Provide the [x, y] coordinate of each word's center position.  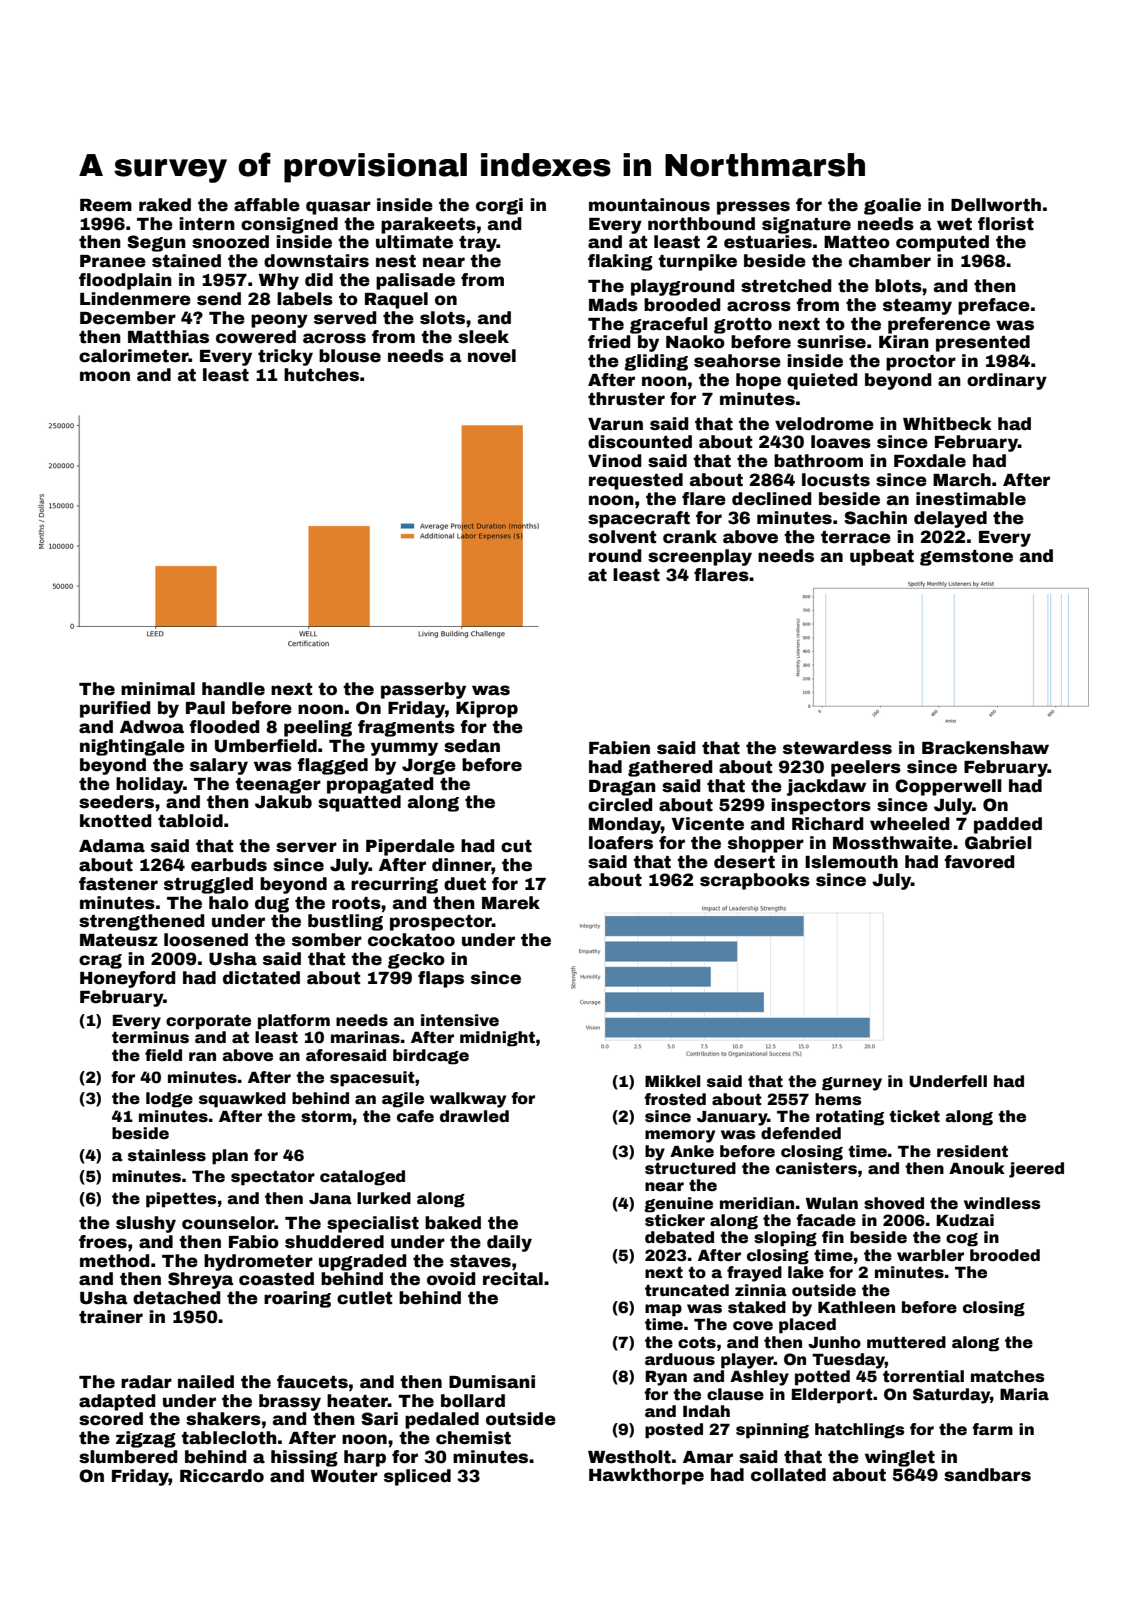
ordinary [1007, 381]
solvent [622, 537]
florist [1006, 224]
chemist [473, 1438]
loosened [206, 940]
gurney [852, 1084]
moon [105, 376]
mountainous [649, 205]
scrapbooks [755, 881]
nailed [206, 1382]
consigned [289, 225]
